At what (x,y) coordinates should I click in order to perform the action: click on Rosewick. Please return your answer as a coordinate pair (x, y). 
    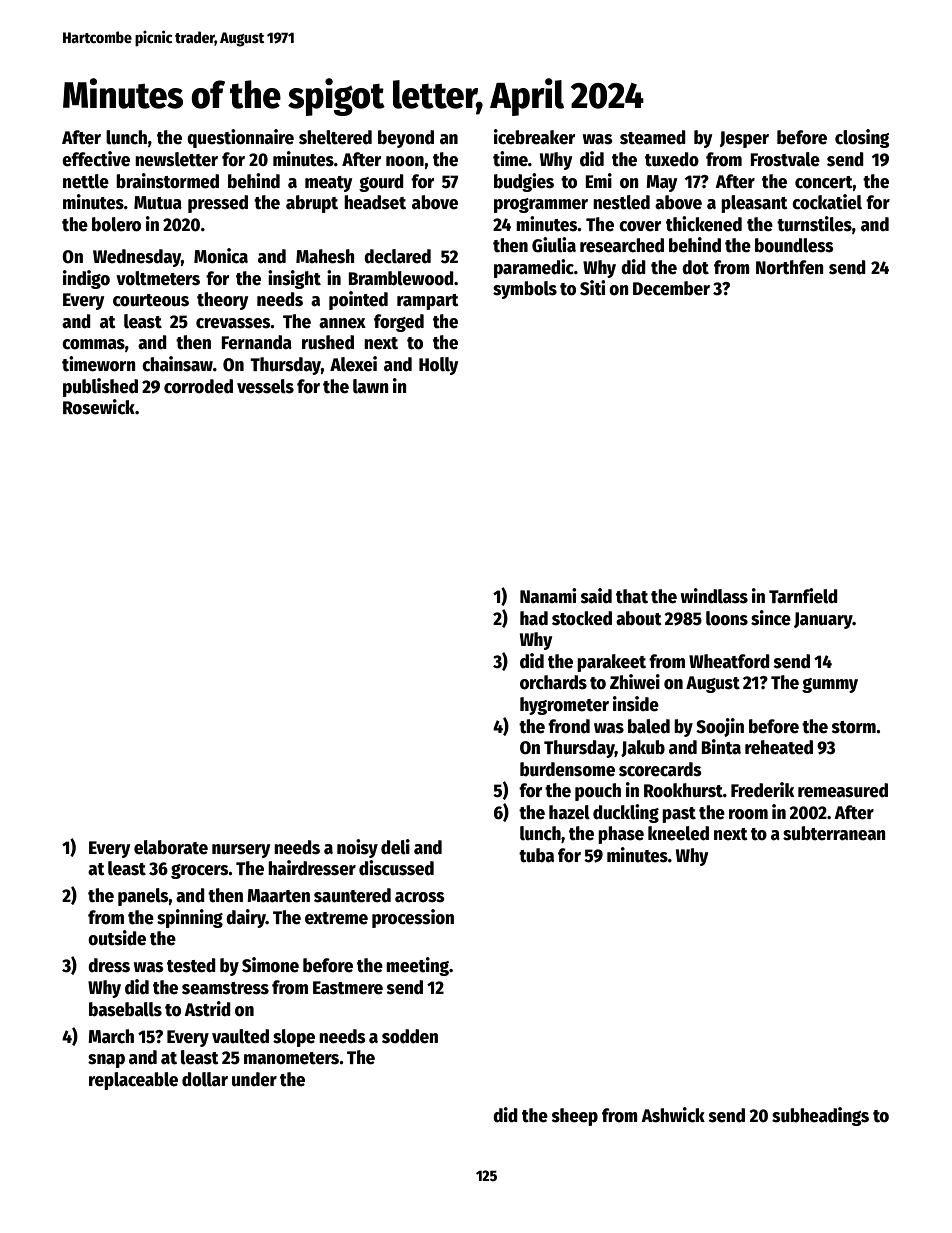
    Looking at the image, I should click on (99, 407).
